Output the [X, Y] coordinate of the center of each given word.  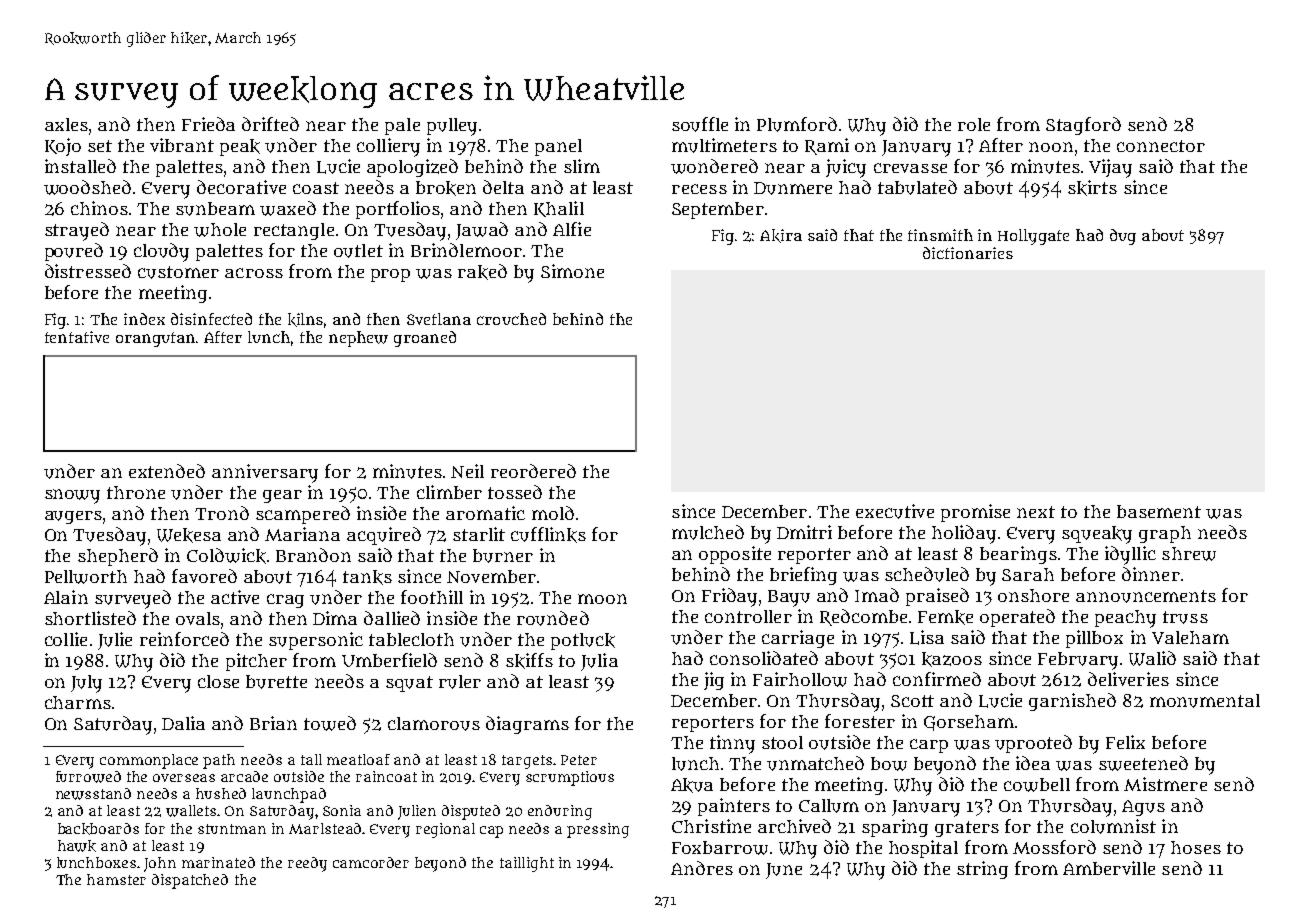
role [974, 124]
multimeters [724, 145]
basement [1159, 511]
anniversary [265, 473]
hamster [116, 879]
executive [895, 511]
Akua [692, 785]
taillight [527, 864]
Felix [1125, 742]
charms [78, 702]
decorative [241, 187]
